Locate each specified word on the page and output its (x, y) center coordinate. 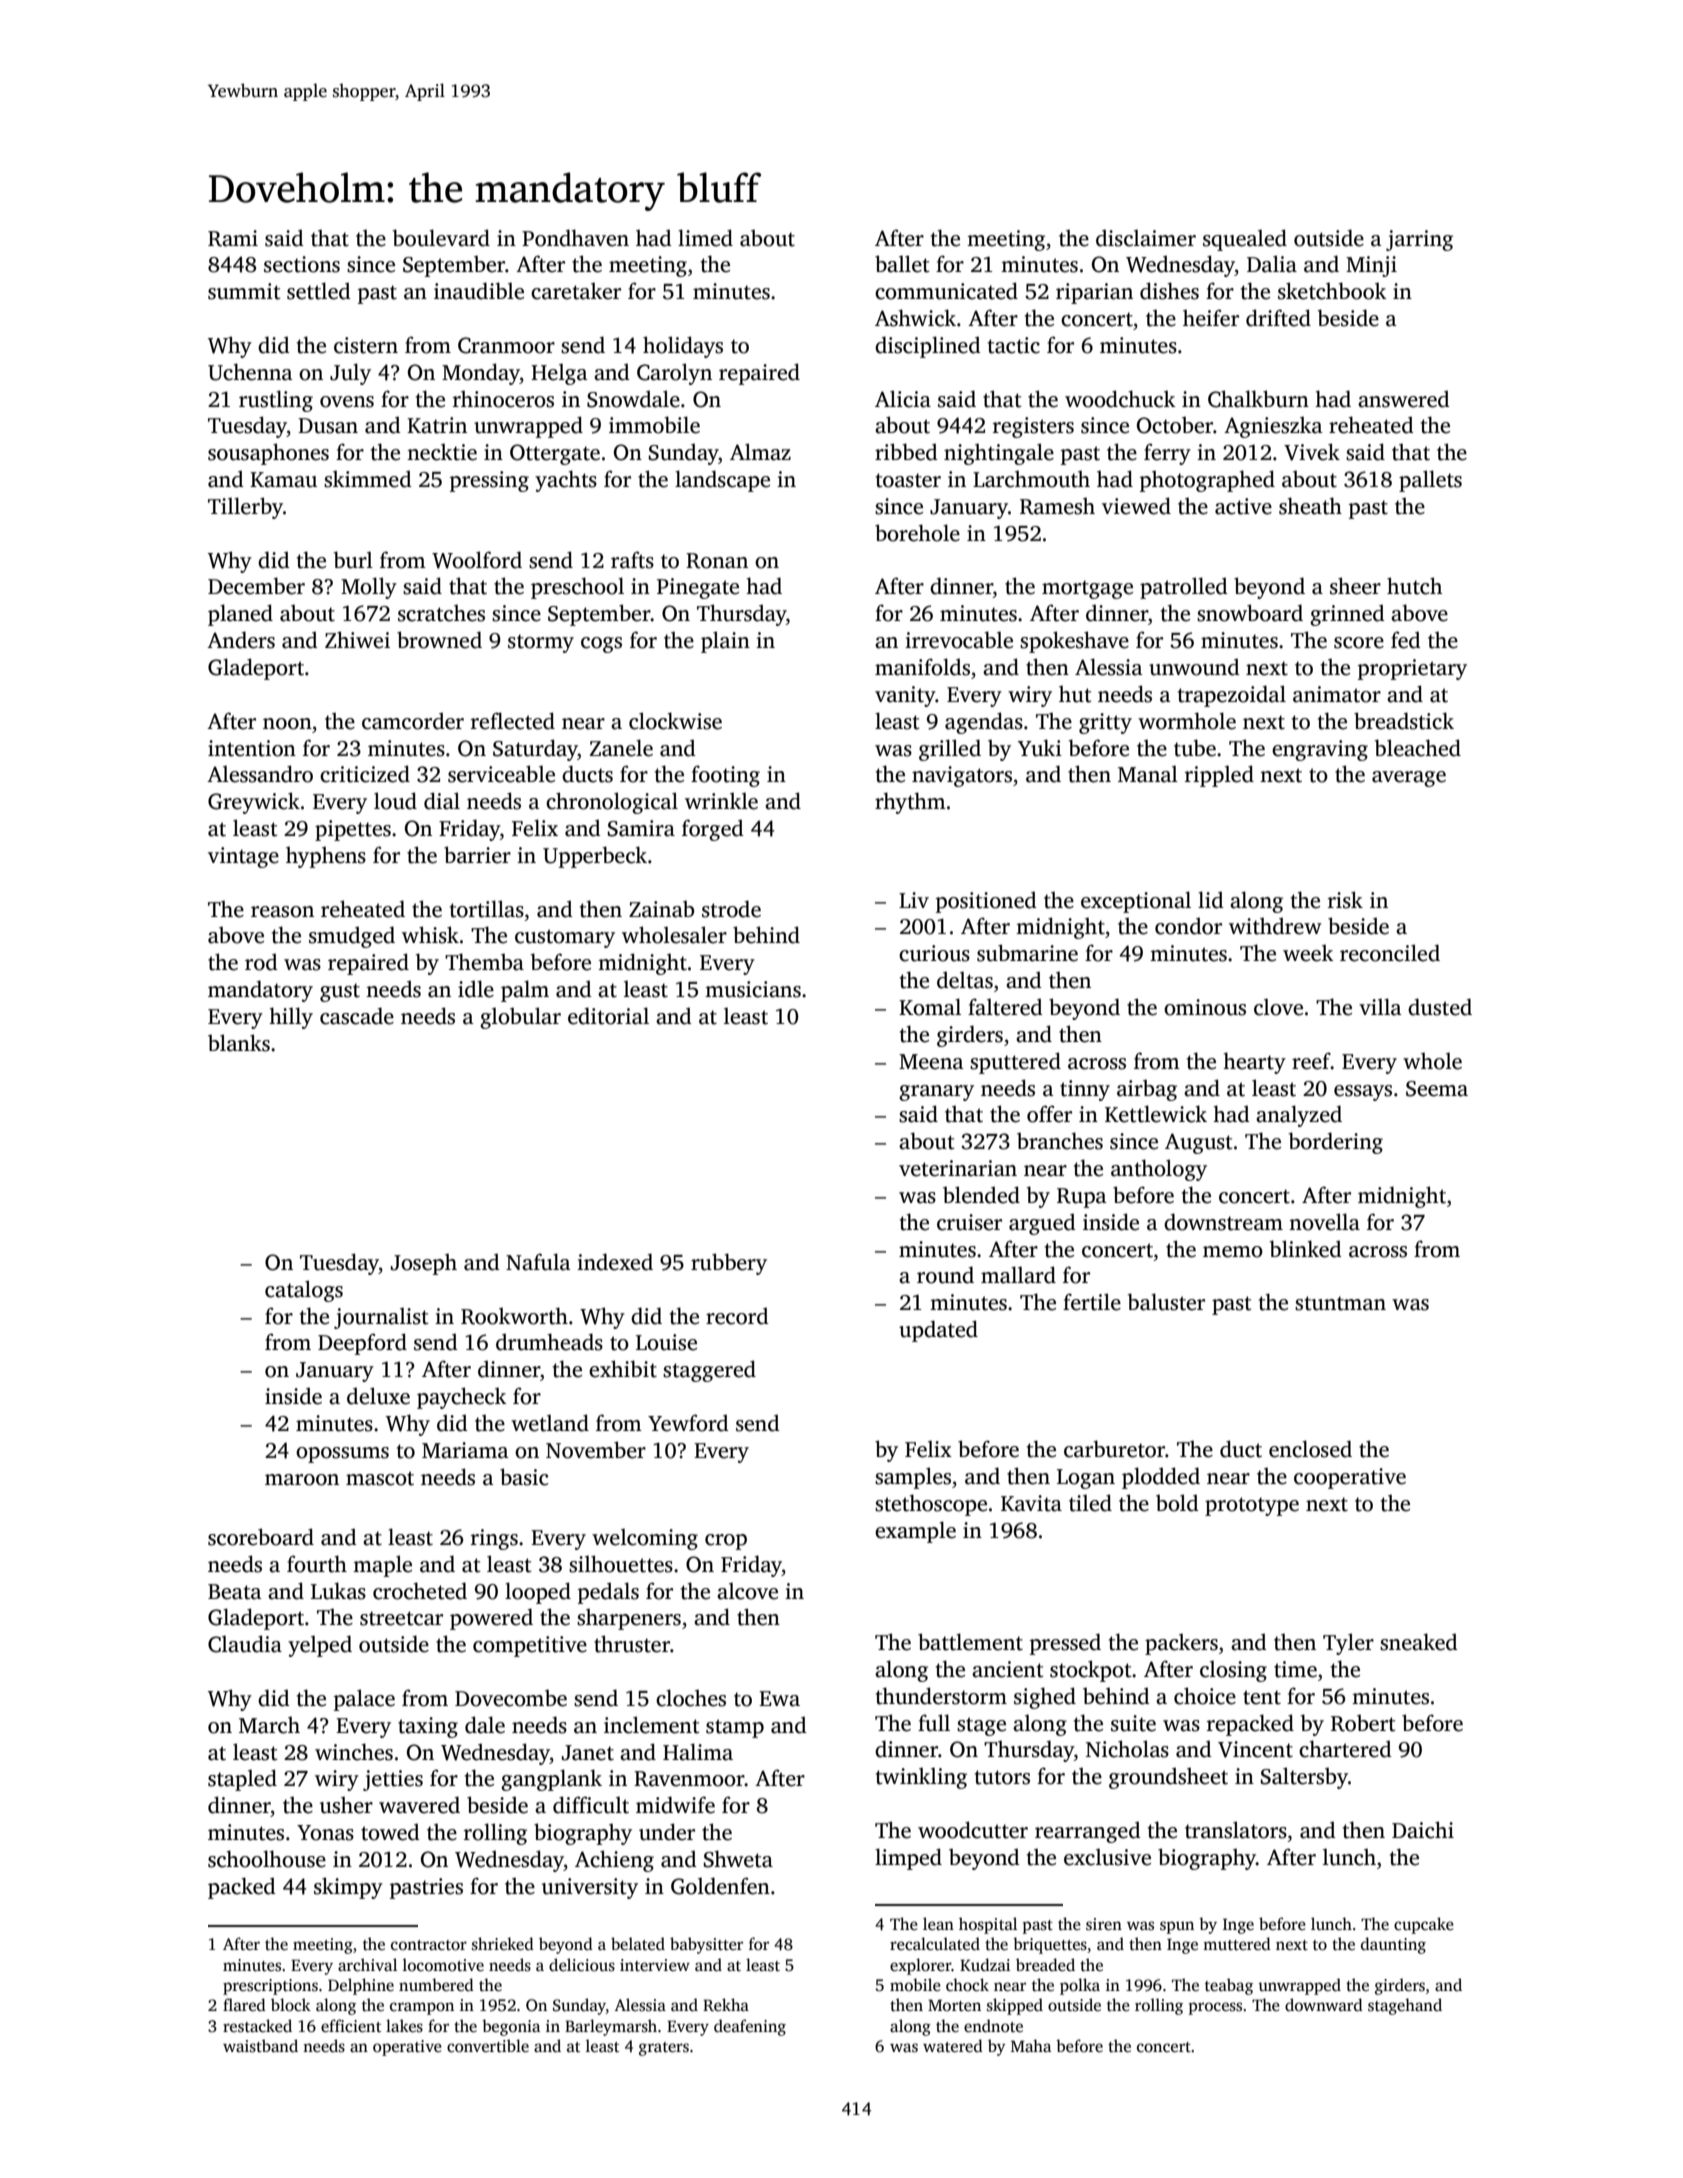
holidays (683, 347)
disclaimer (1146, 238)
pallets (1430, 481)
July (350, 374)
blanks (239, 1043)
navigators (962, 776)
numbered (436, 1984)
